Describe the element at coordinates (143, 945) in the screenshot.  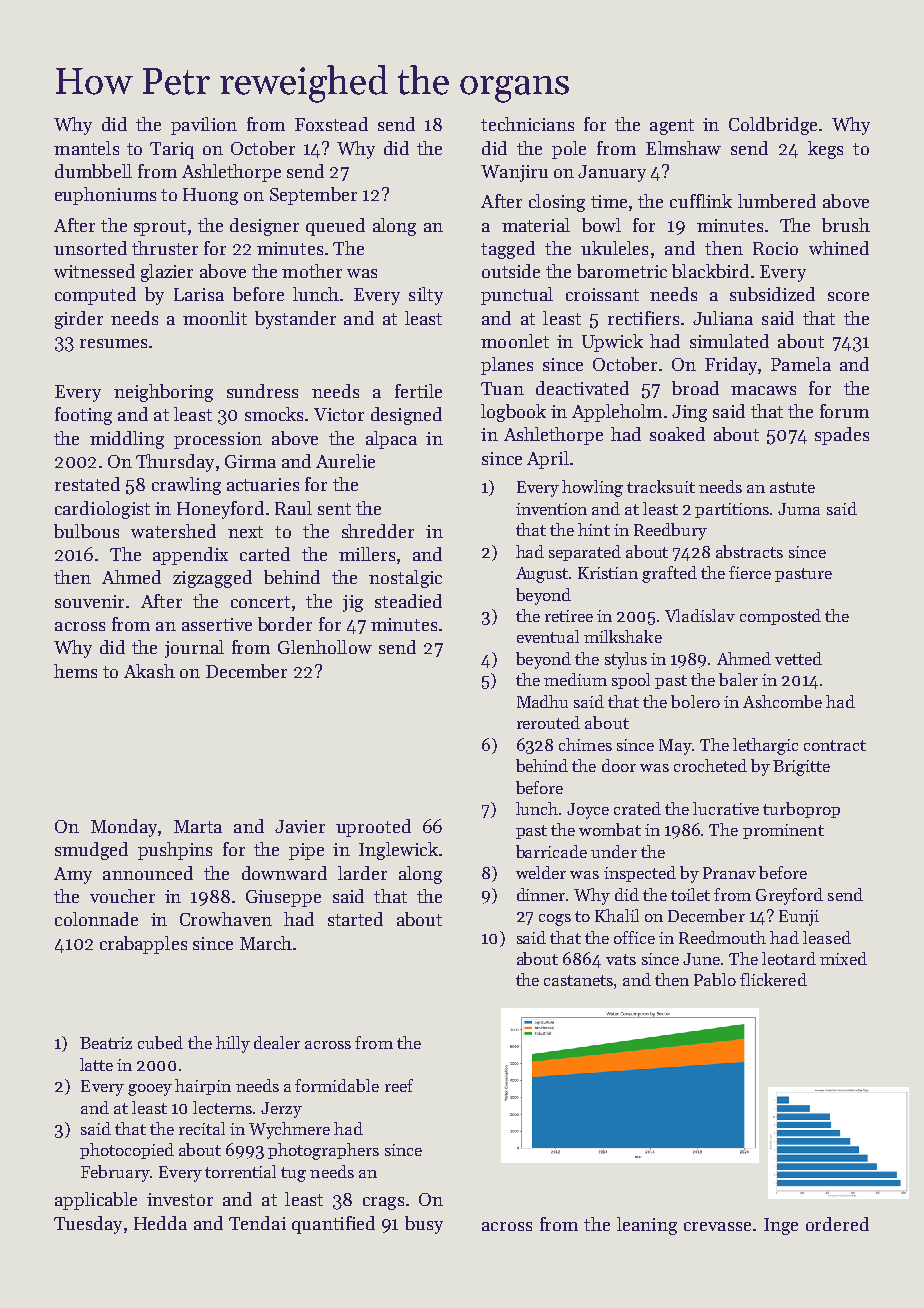
I see `crabapples` at that location.
